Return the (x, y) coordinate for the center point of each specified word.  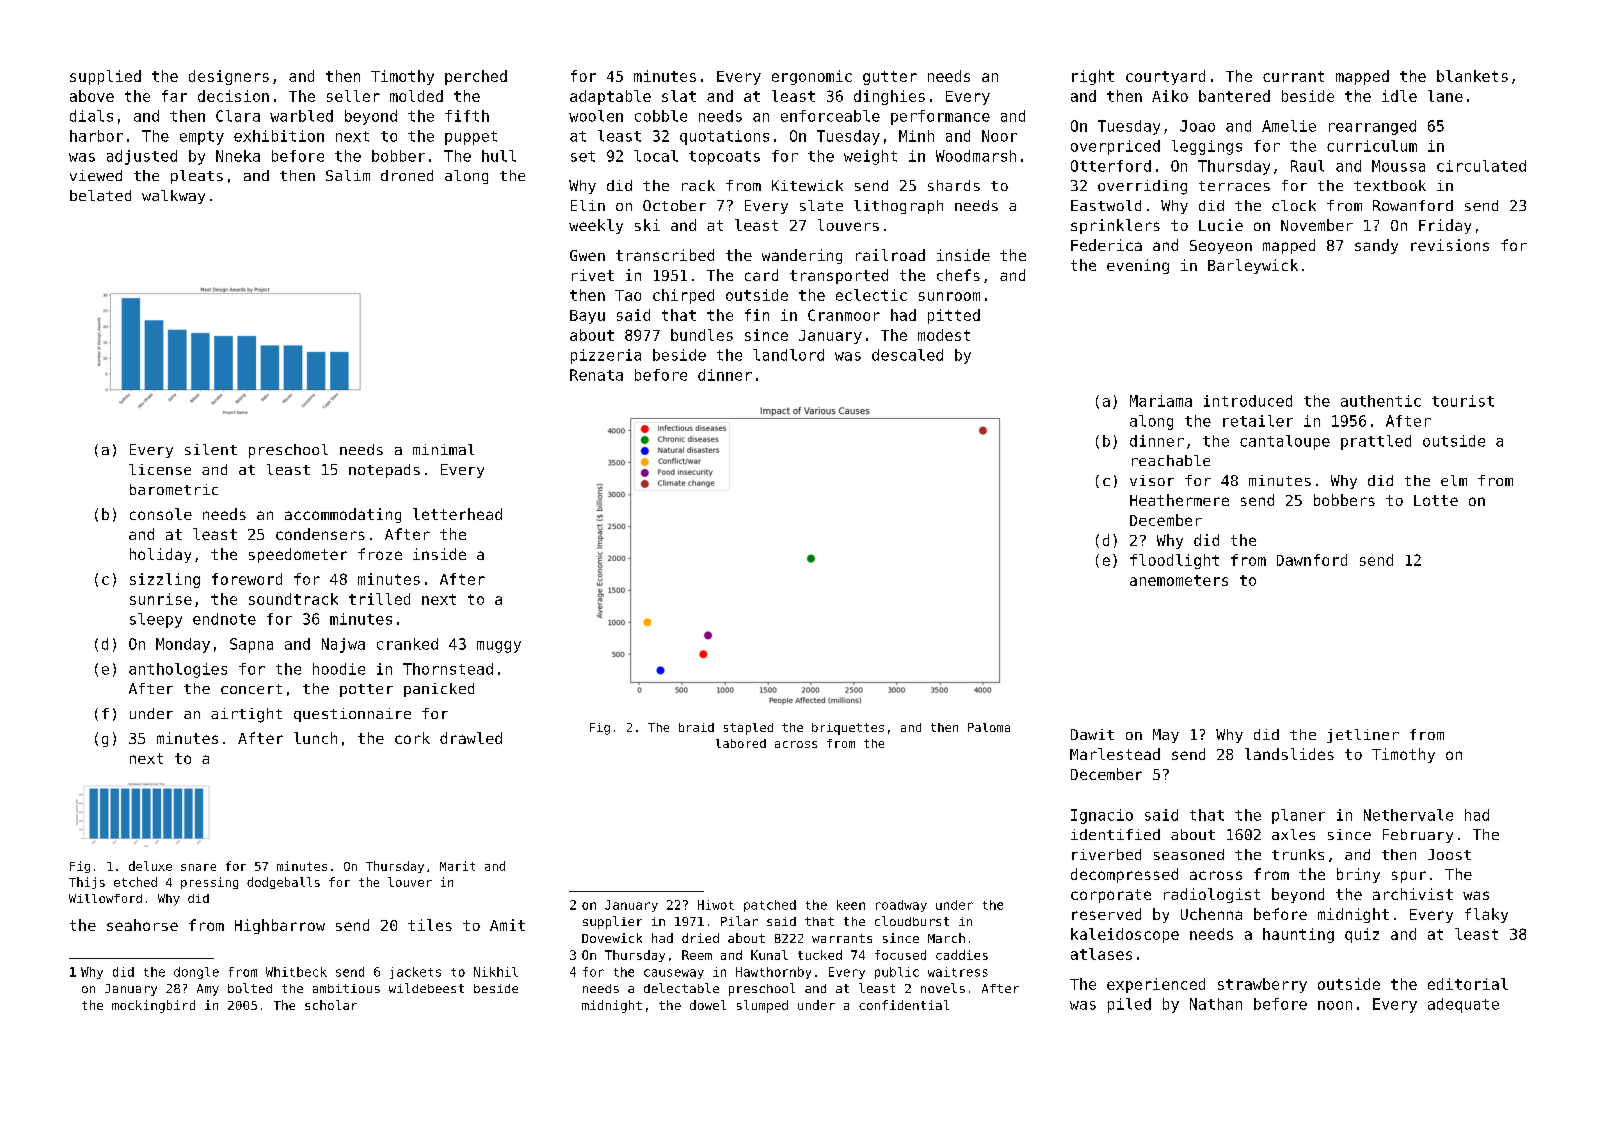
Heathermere (1179, 500)
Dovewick (612, 938)
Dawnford (1312, 560)
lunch (315, 738)
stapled (748, 729)
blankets (1472, 76)
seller (353, 96)
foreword (247, 579)
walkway (173, 197)
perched (476, 77)
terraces (1234, 186)
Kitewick (807, 185)
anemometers (1179, 580)
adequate (1463, 1005)
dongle (196, 973)
